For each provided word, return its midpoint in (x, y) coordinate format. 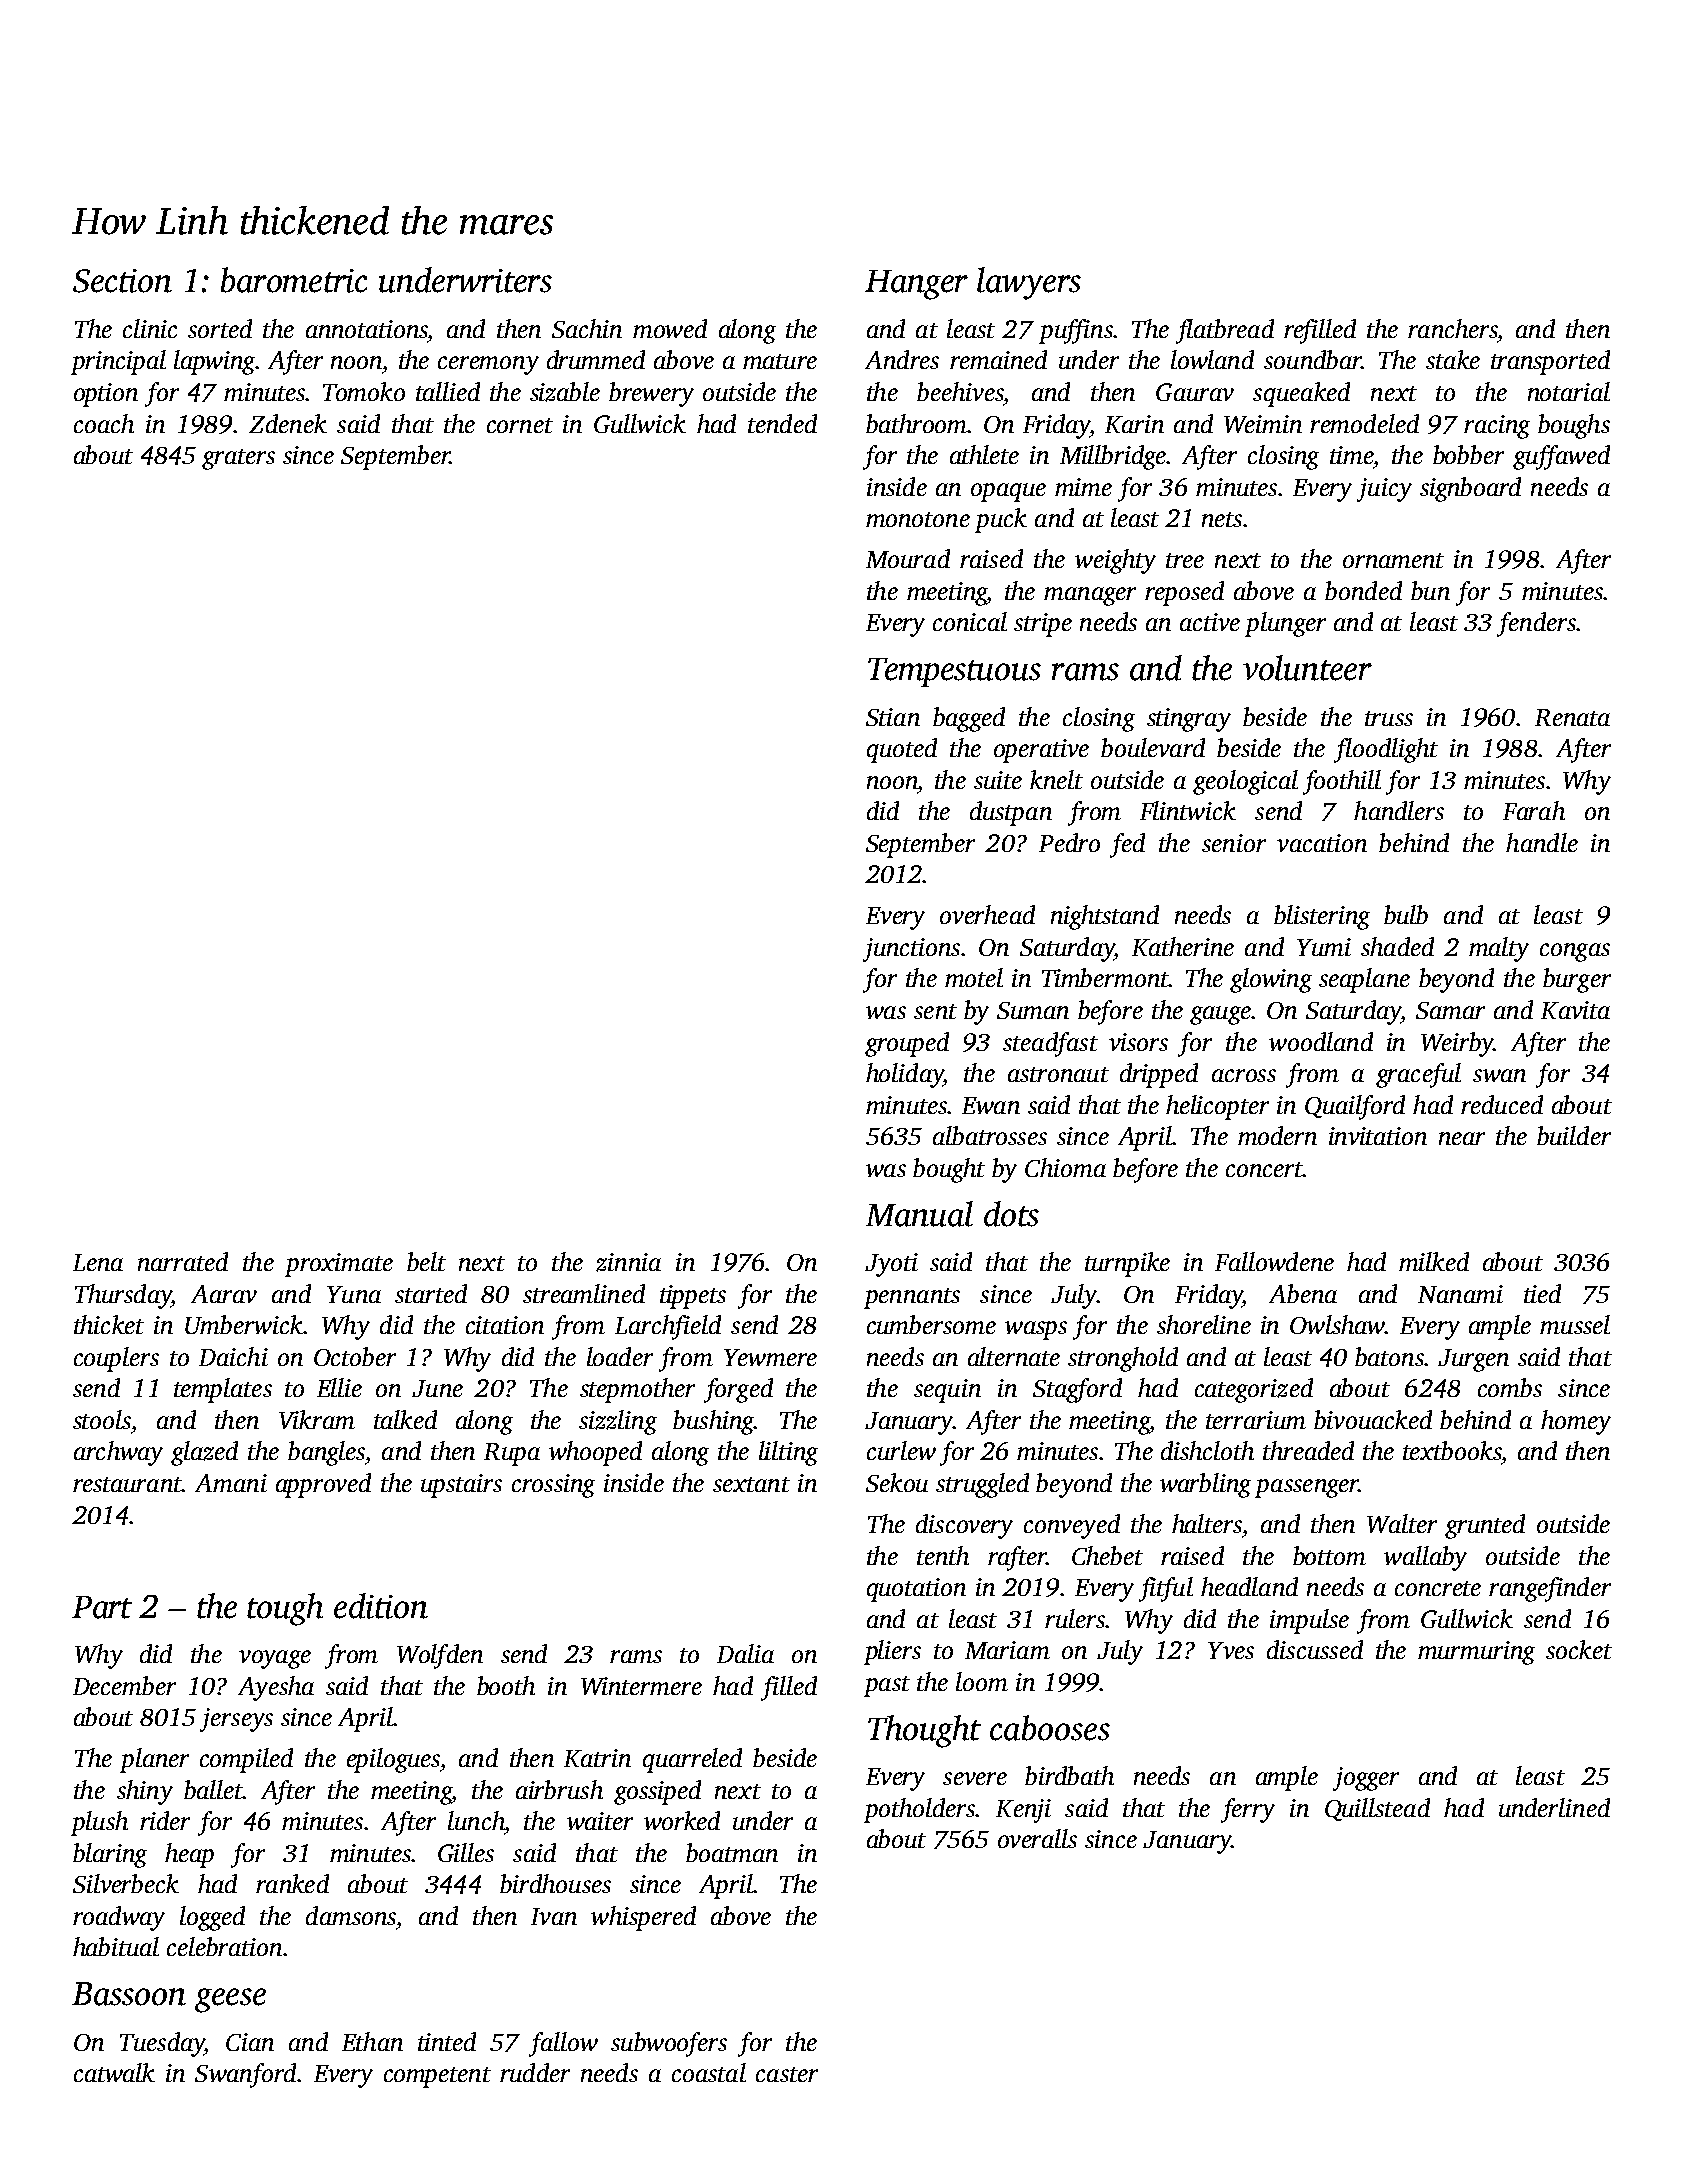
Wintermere (641, 1686)
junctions (911, 950)
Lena (98, 1262)
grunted (1485, 1526)
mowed (670, 328)
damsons (351, 1915)
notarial (1569, 391)
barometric (294, 280)
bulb (1406, 914)
